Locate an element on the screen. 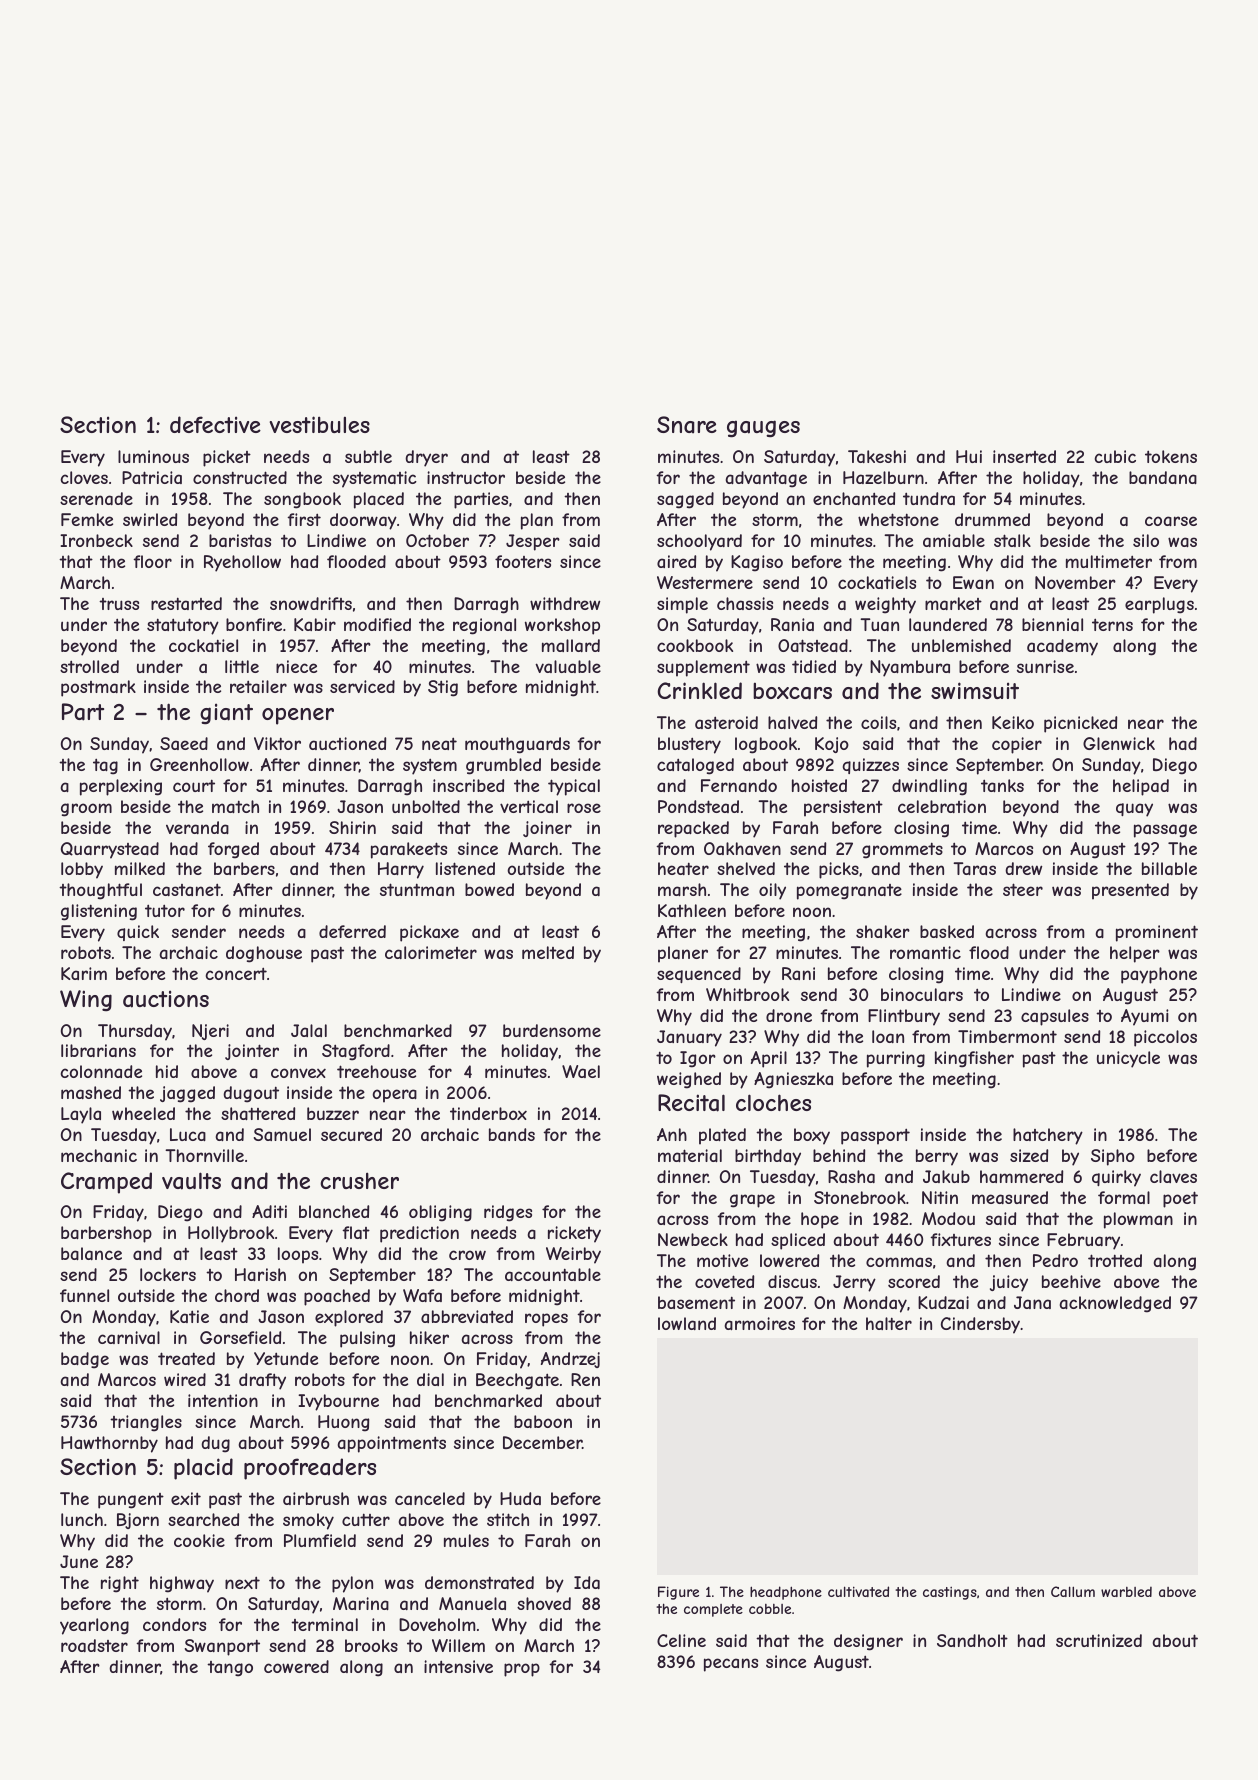  Takeshi is located at coordinates (877, 456).
